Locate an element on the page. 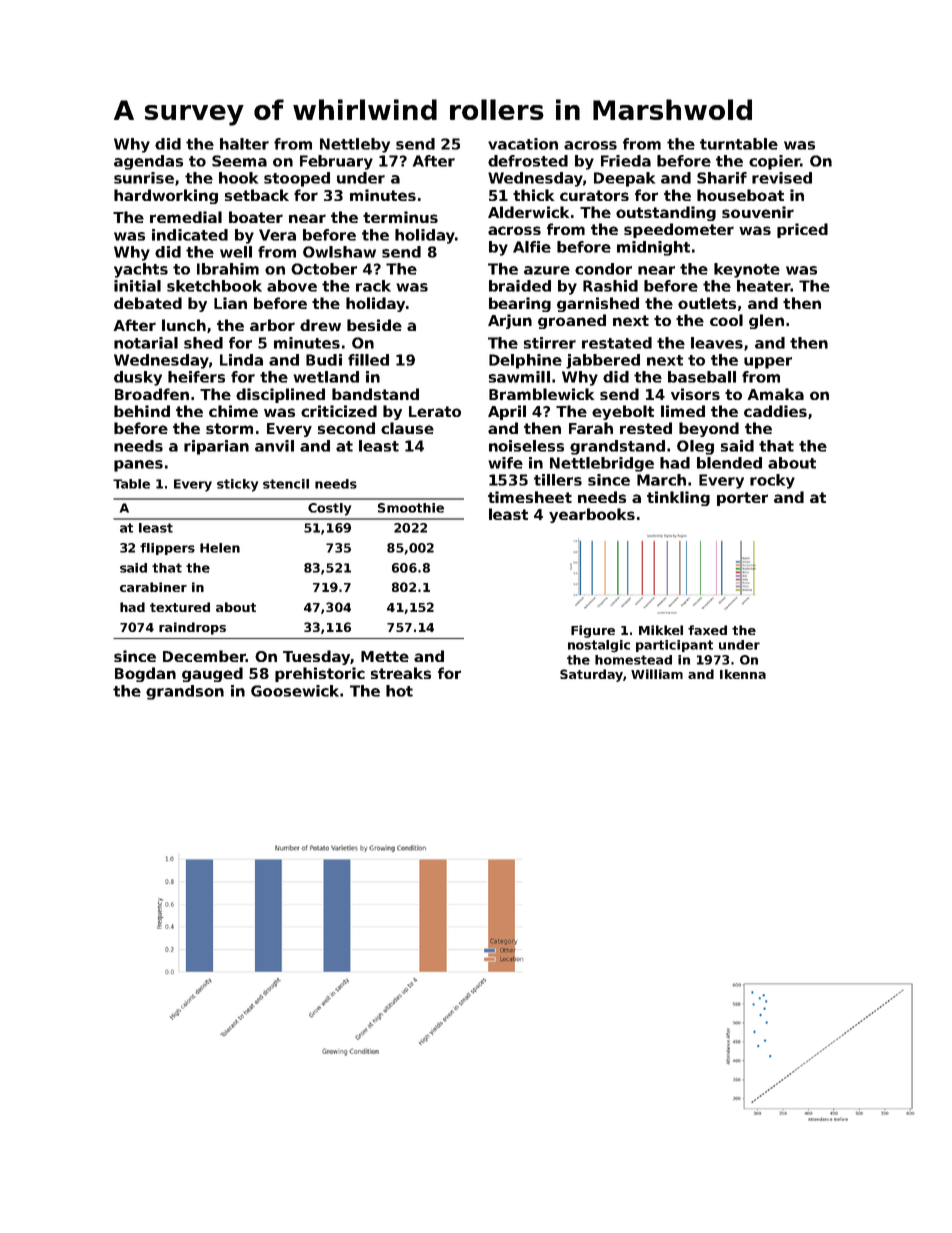 The image size is (952, 1233). yearbooks is located at coordinates (592, 515).
